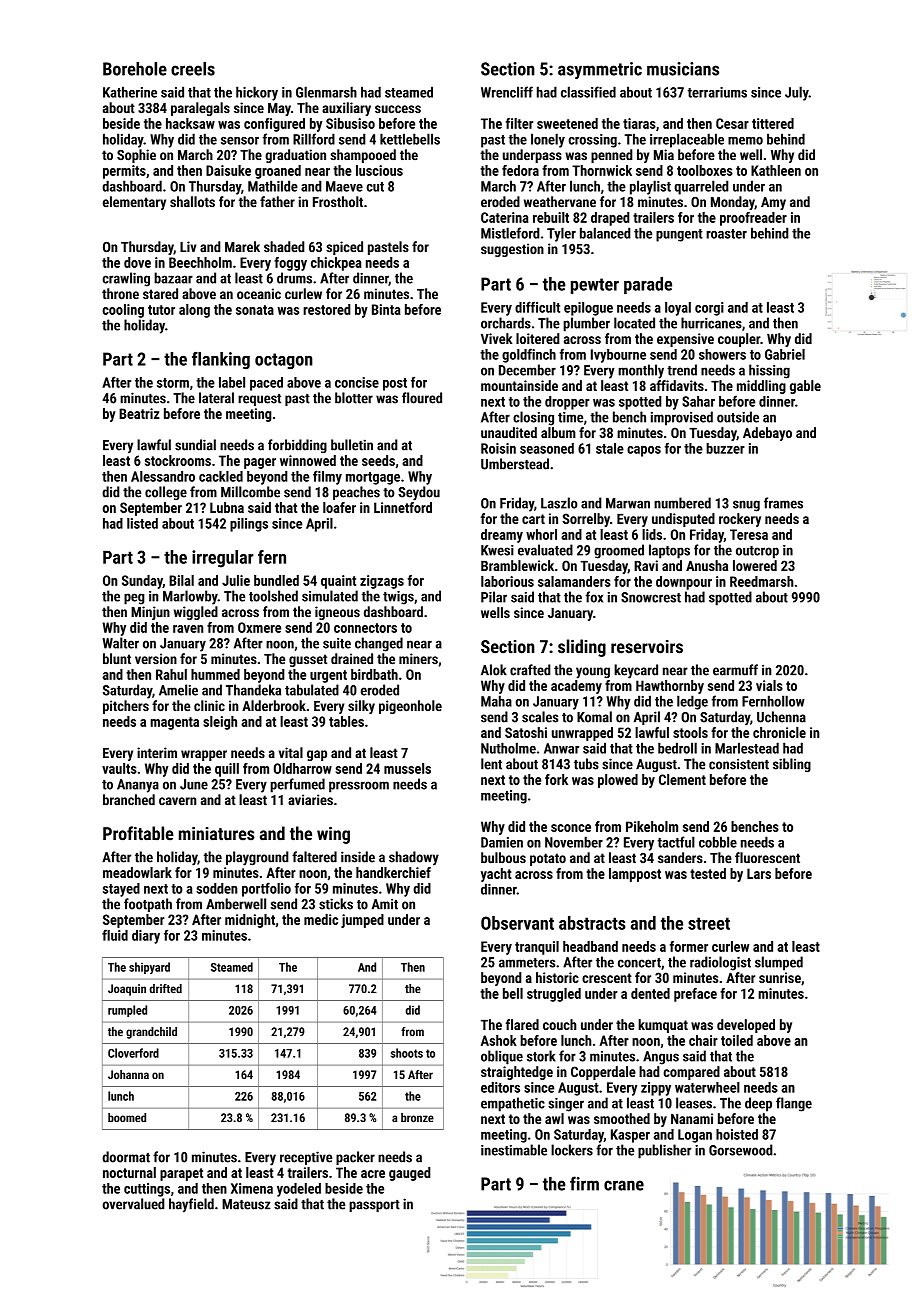 The width and height of the image is (924, 1308). What do you see at coordinates (134, 203) in the image?
I see `elementary` at bounding box center [134, 203].
